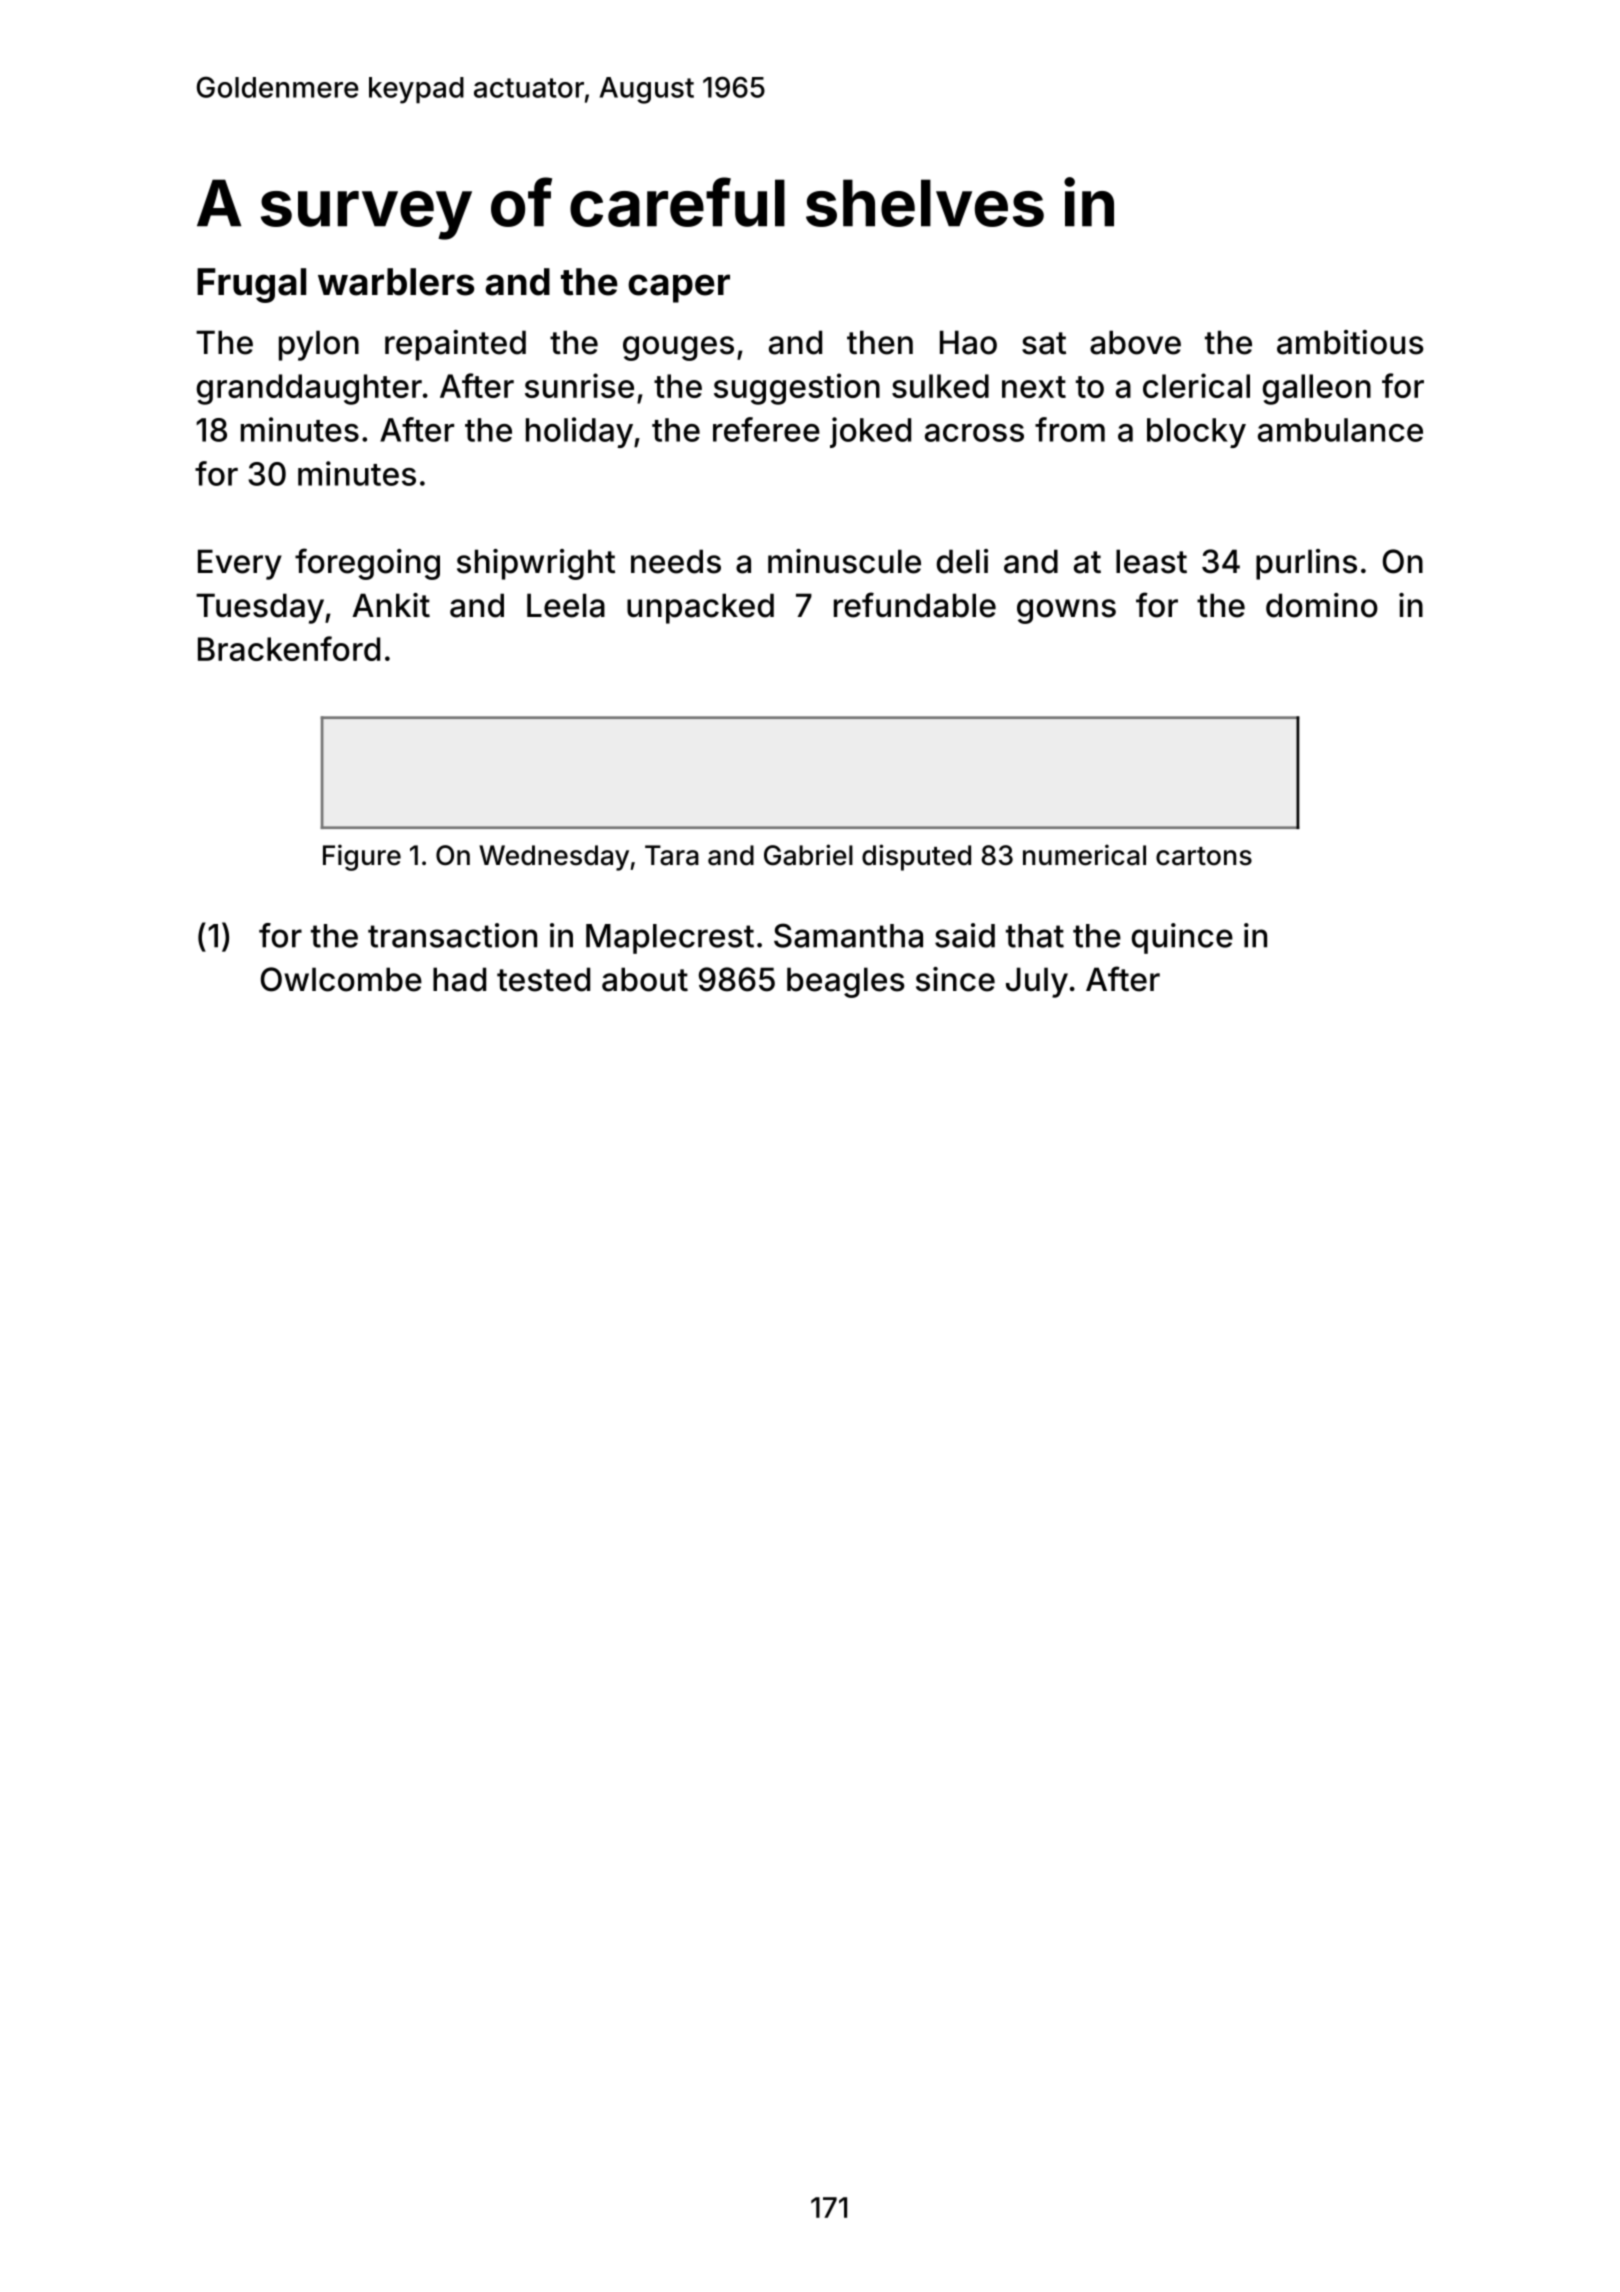 This image has width=1620, height=2292. I want to click on gowns, so click(1066, 611).
